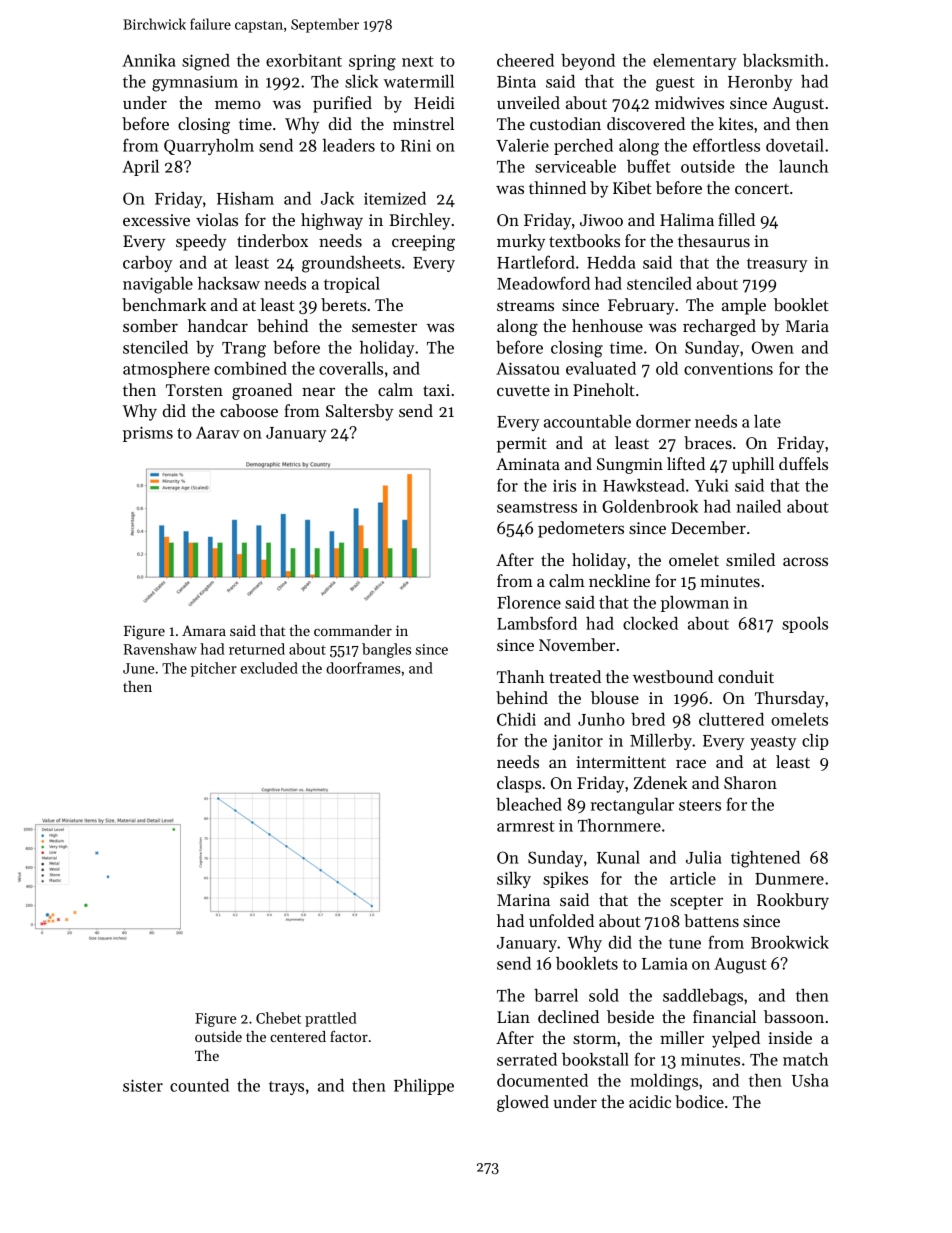 Image resolution: width=952 pixels, height=1233 pixels. Describe the element at coordinates (199, 1085) in the screenshot. I see `counted` at that location.
